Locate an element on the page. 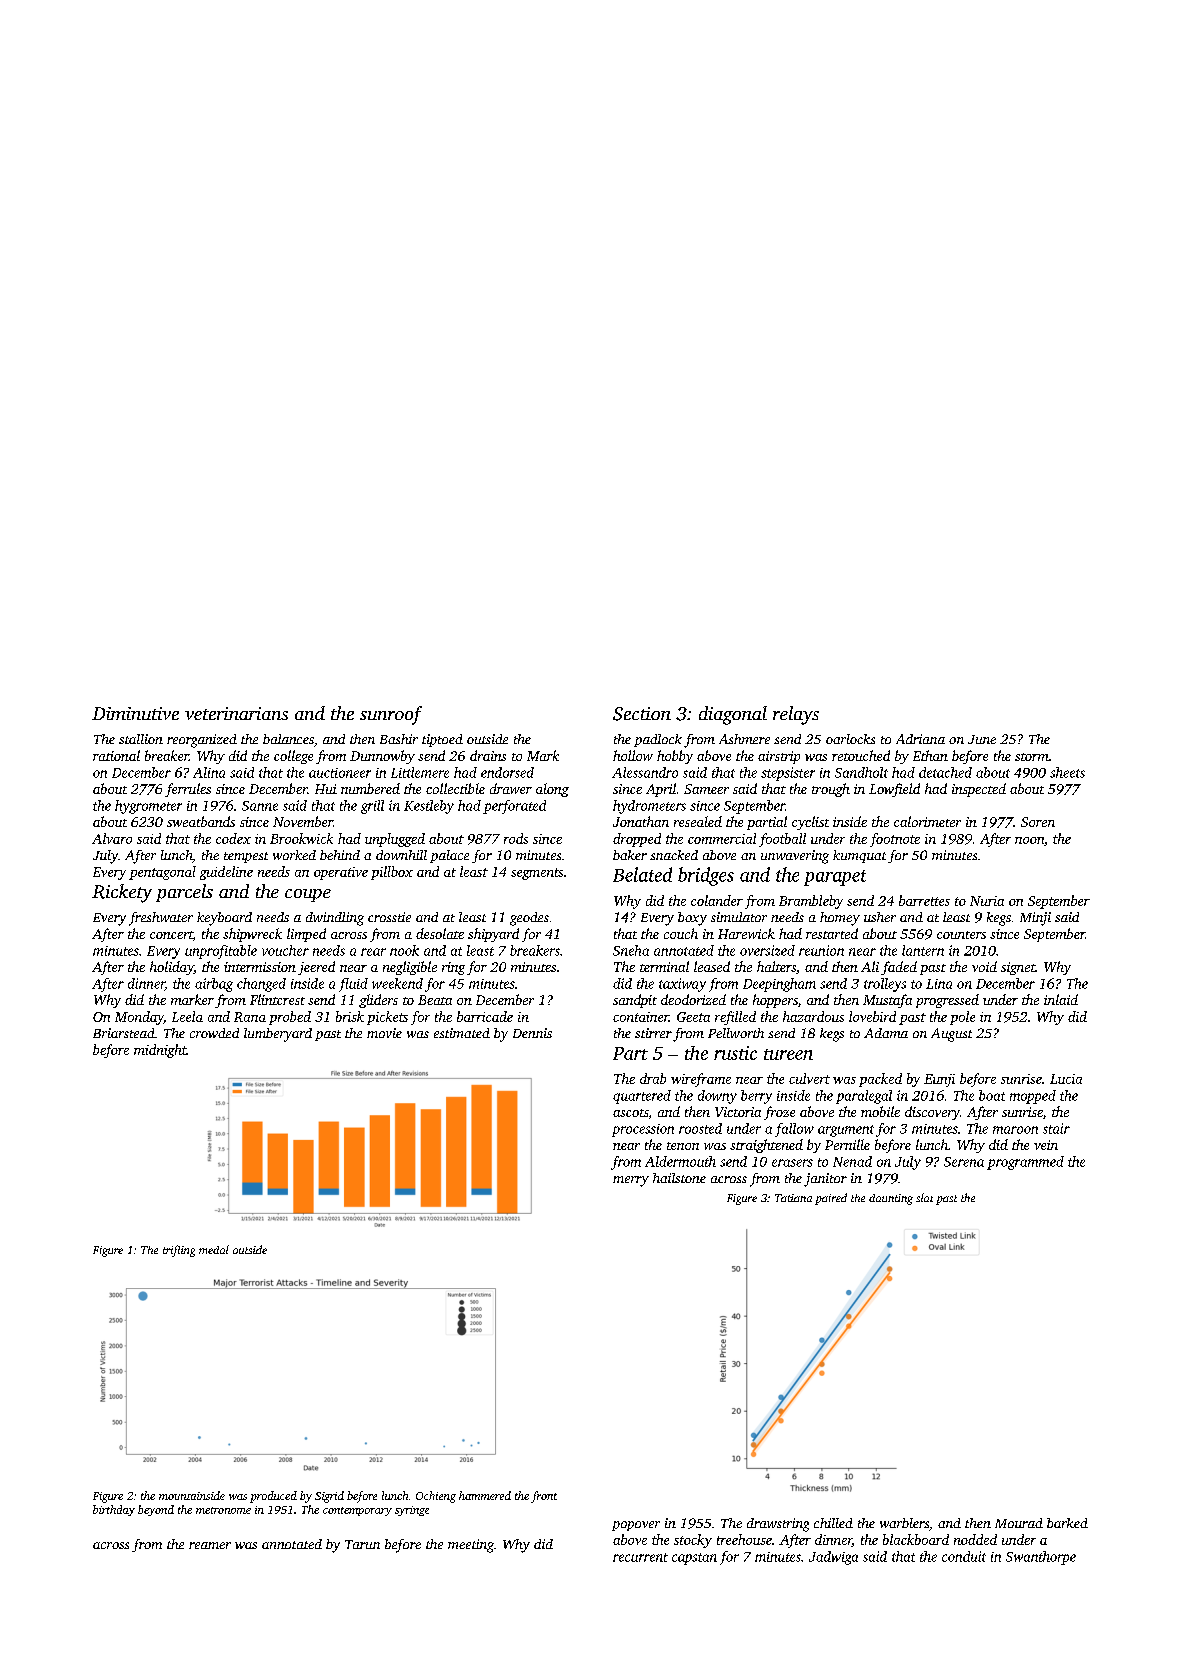 The height and width of the document is (1671, 1182). Hui is located at coordinates (326, 789).
